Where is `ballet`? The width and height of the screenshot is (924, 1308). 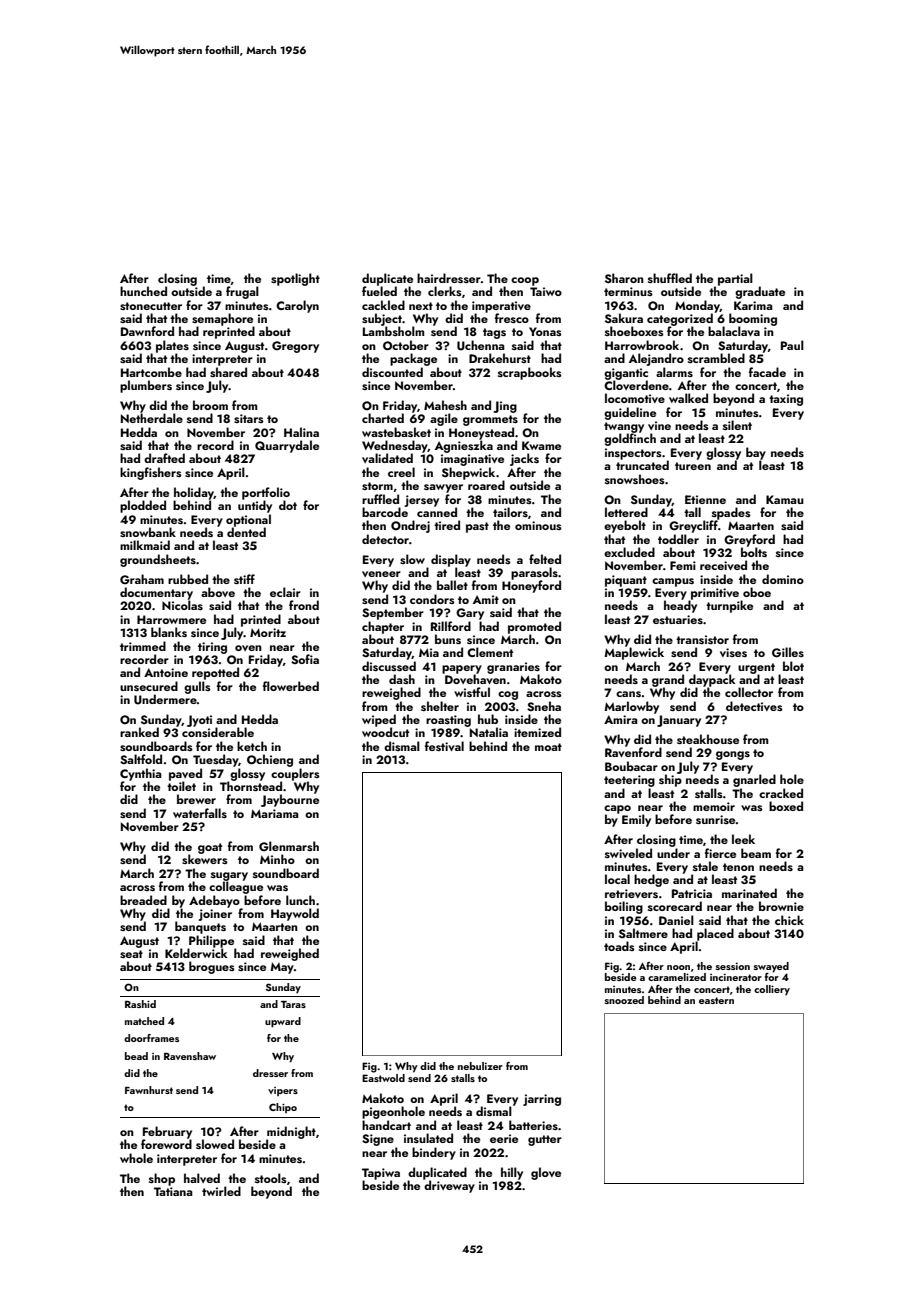
ballet is located at coordinates (452, 585).
